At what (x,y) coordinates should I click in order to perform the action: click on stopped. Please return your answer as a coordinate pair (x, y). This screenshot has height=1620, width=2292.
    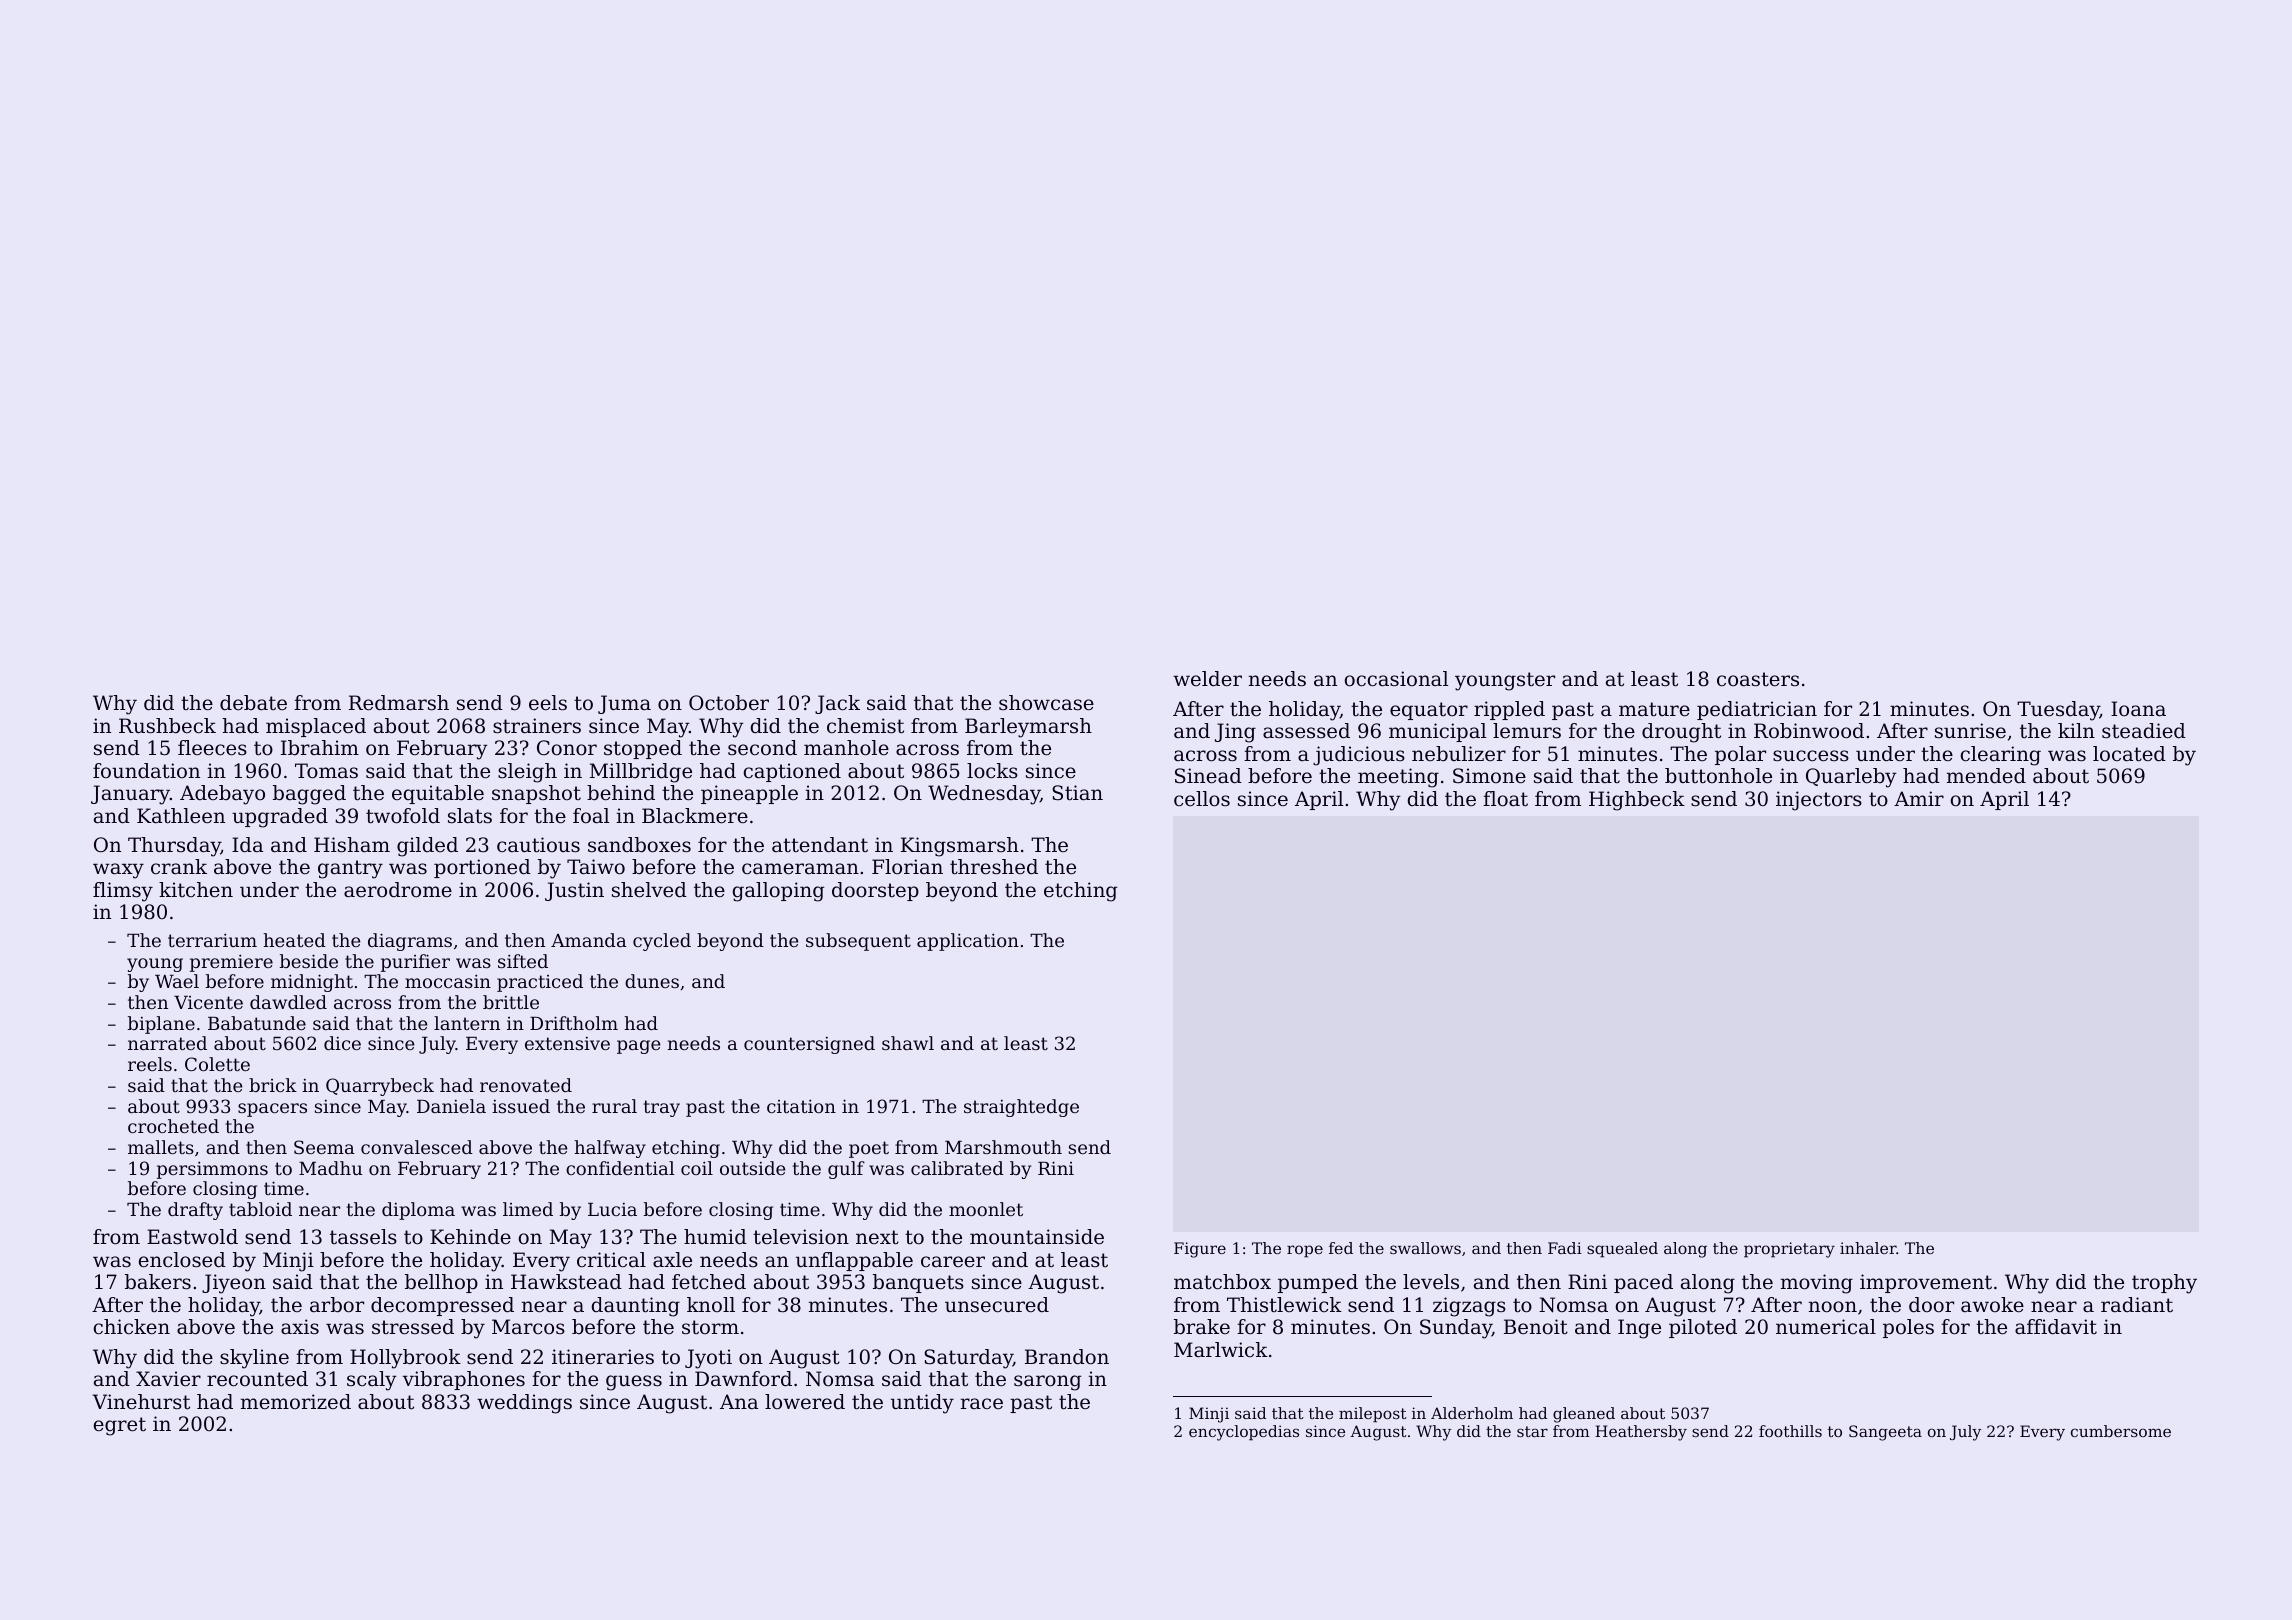
    Looking at the image, I should click on (643, 749).
